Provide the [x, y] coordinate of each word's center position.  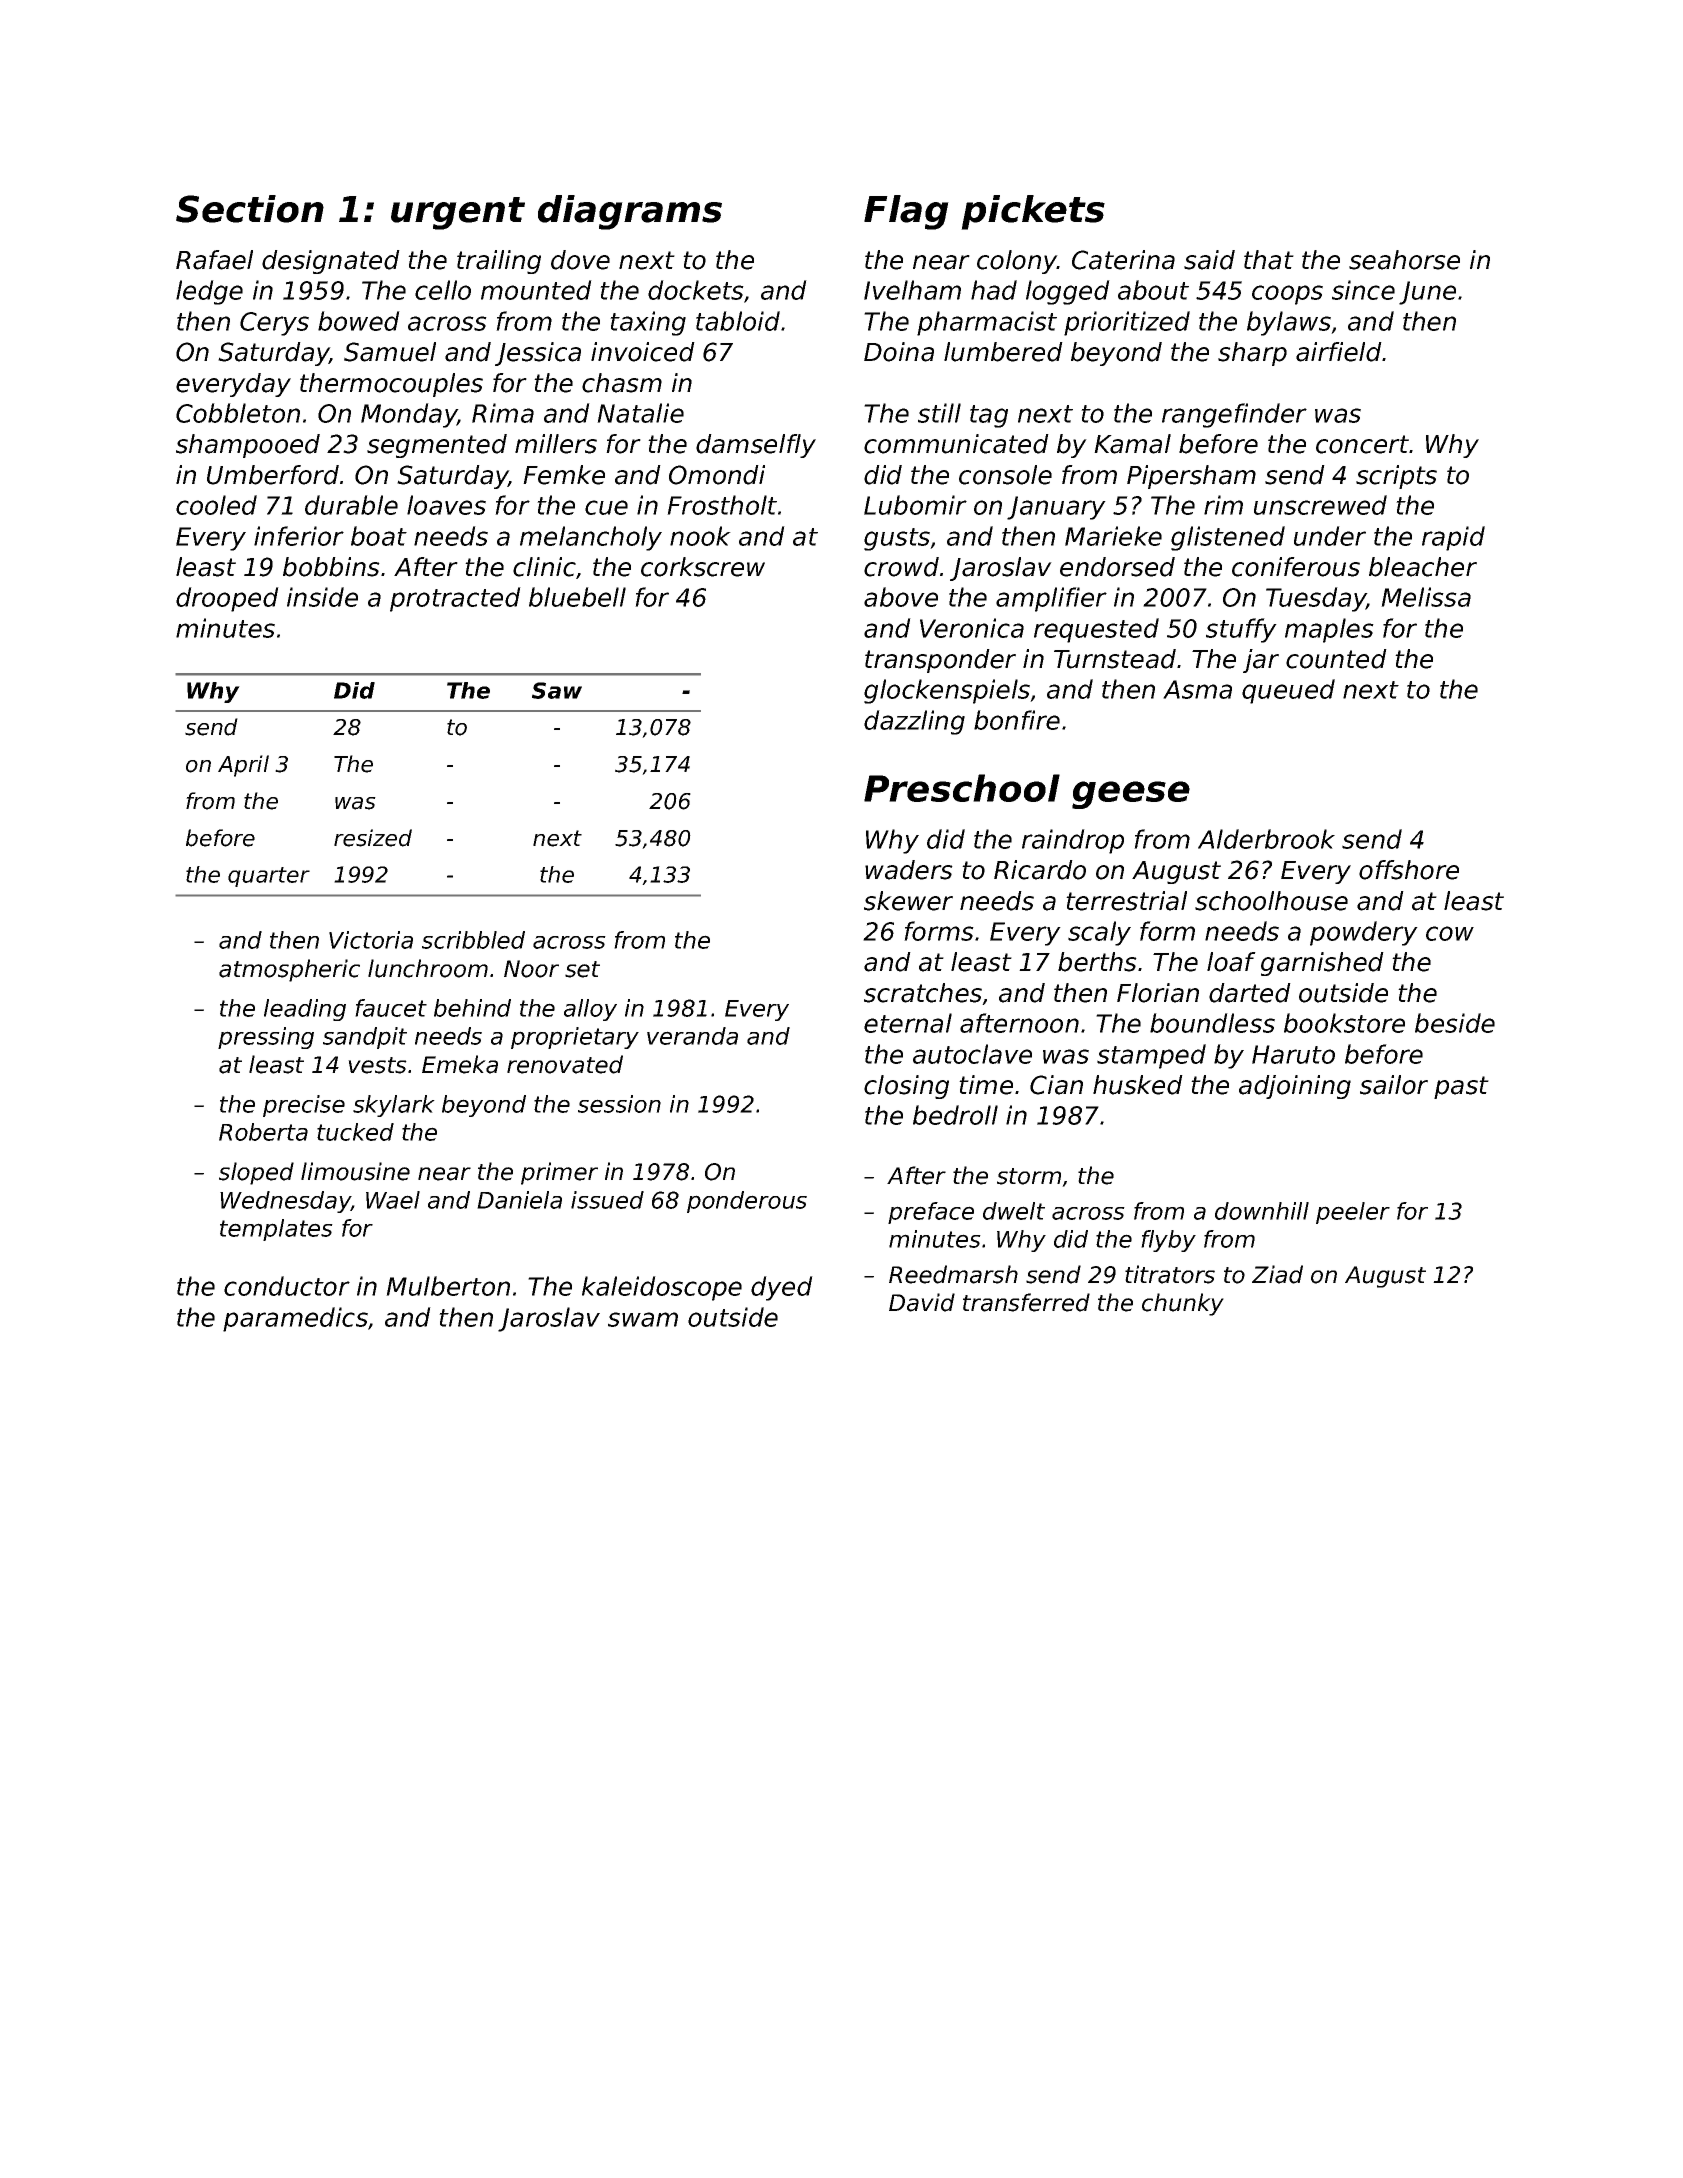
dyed [782, 1288]
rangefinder [1234, 415]
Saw [557, 690]
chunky [1183, 1304]
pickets [1033, 212]
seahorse [1404, 260]
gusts [897, 539]
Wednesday [285, 1202]
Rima [503, 413]
